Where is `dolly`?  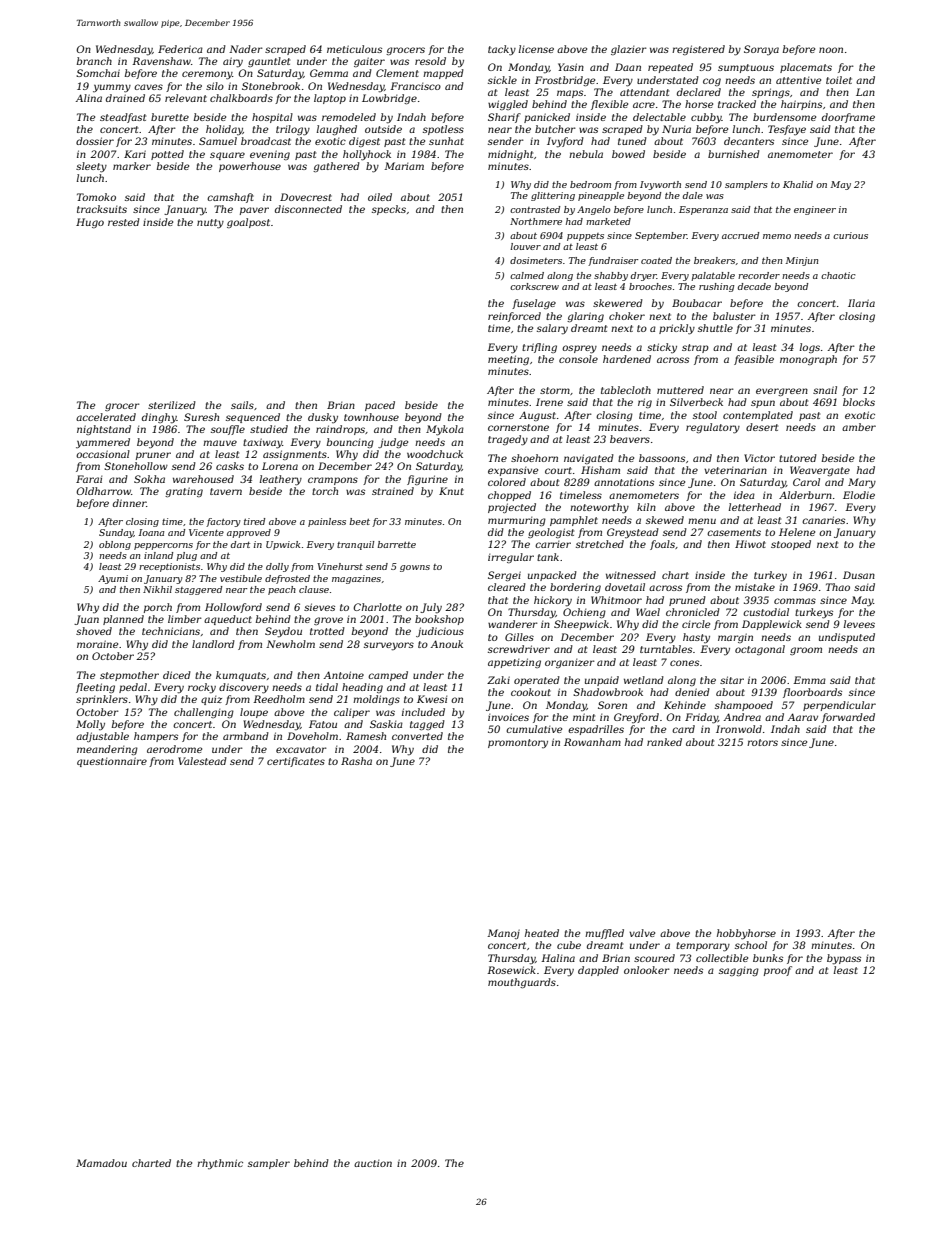 dolly is located at coordinates (277, 567).
